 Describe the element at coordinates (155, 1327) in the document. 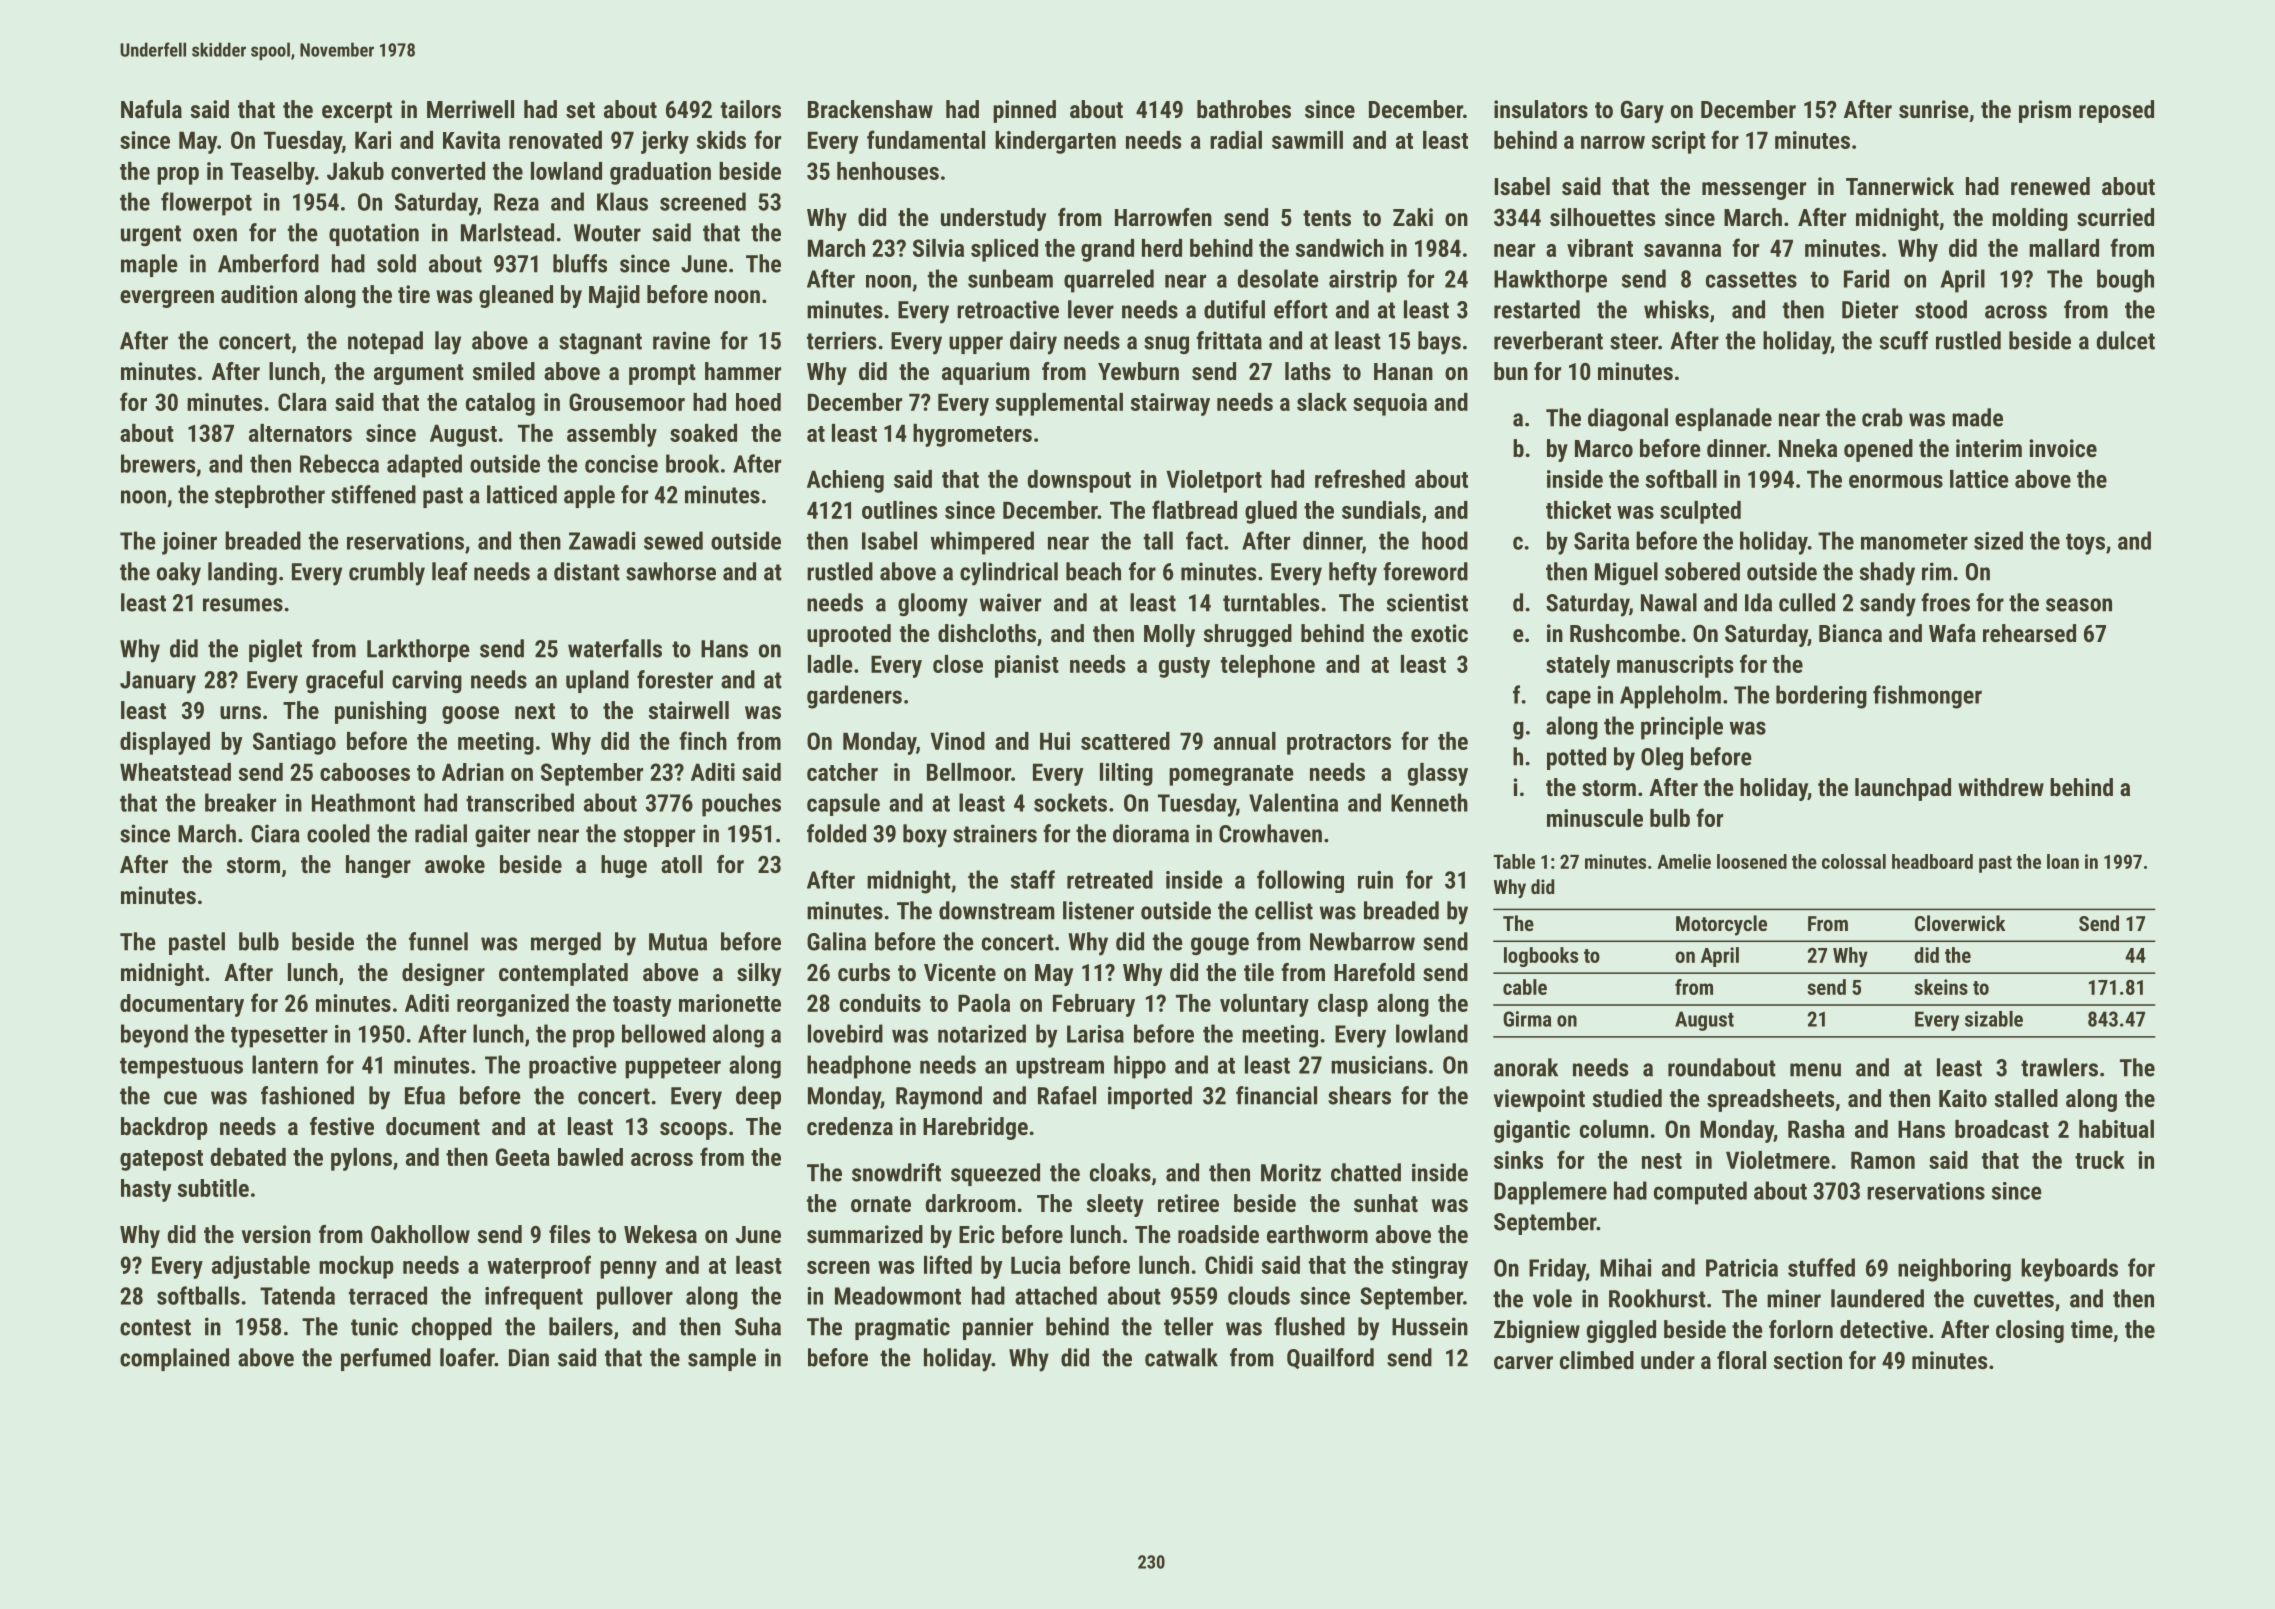

I see `contest` at that location.
